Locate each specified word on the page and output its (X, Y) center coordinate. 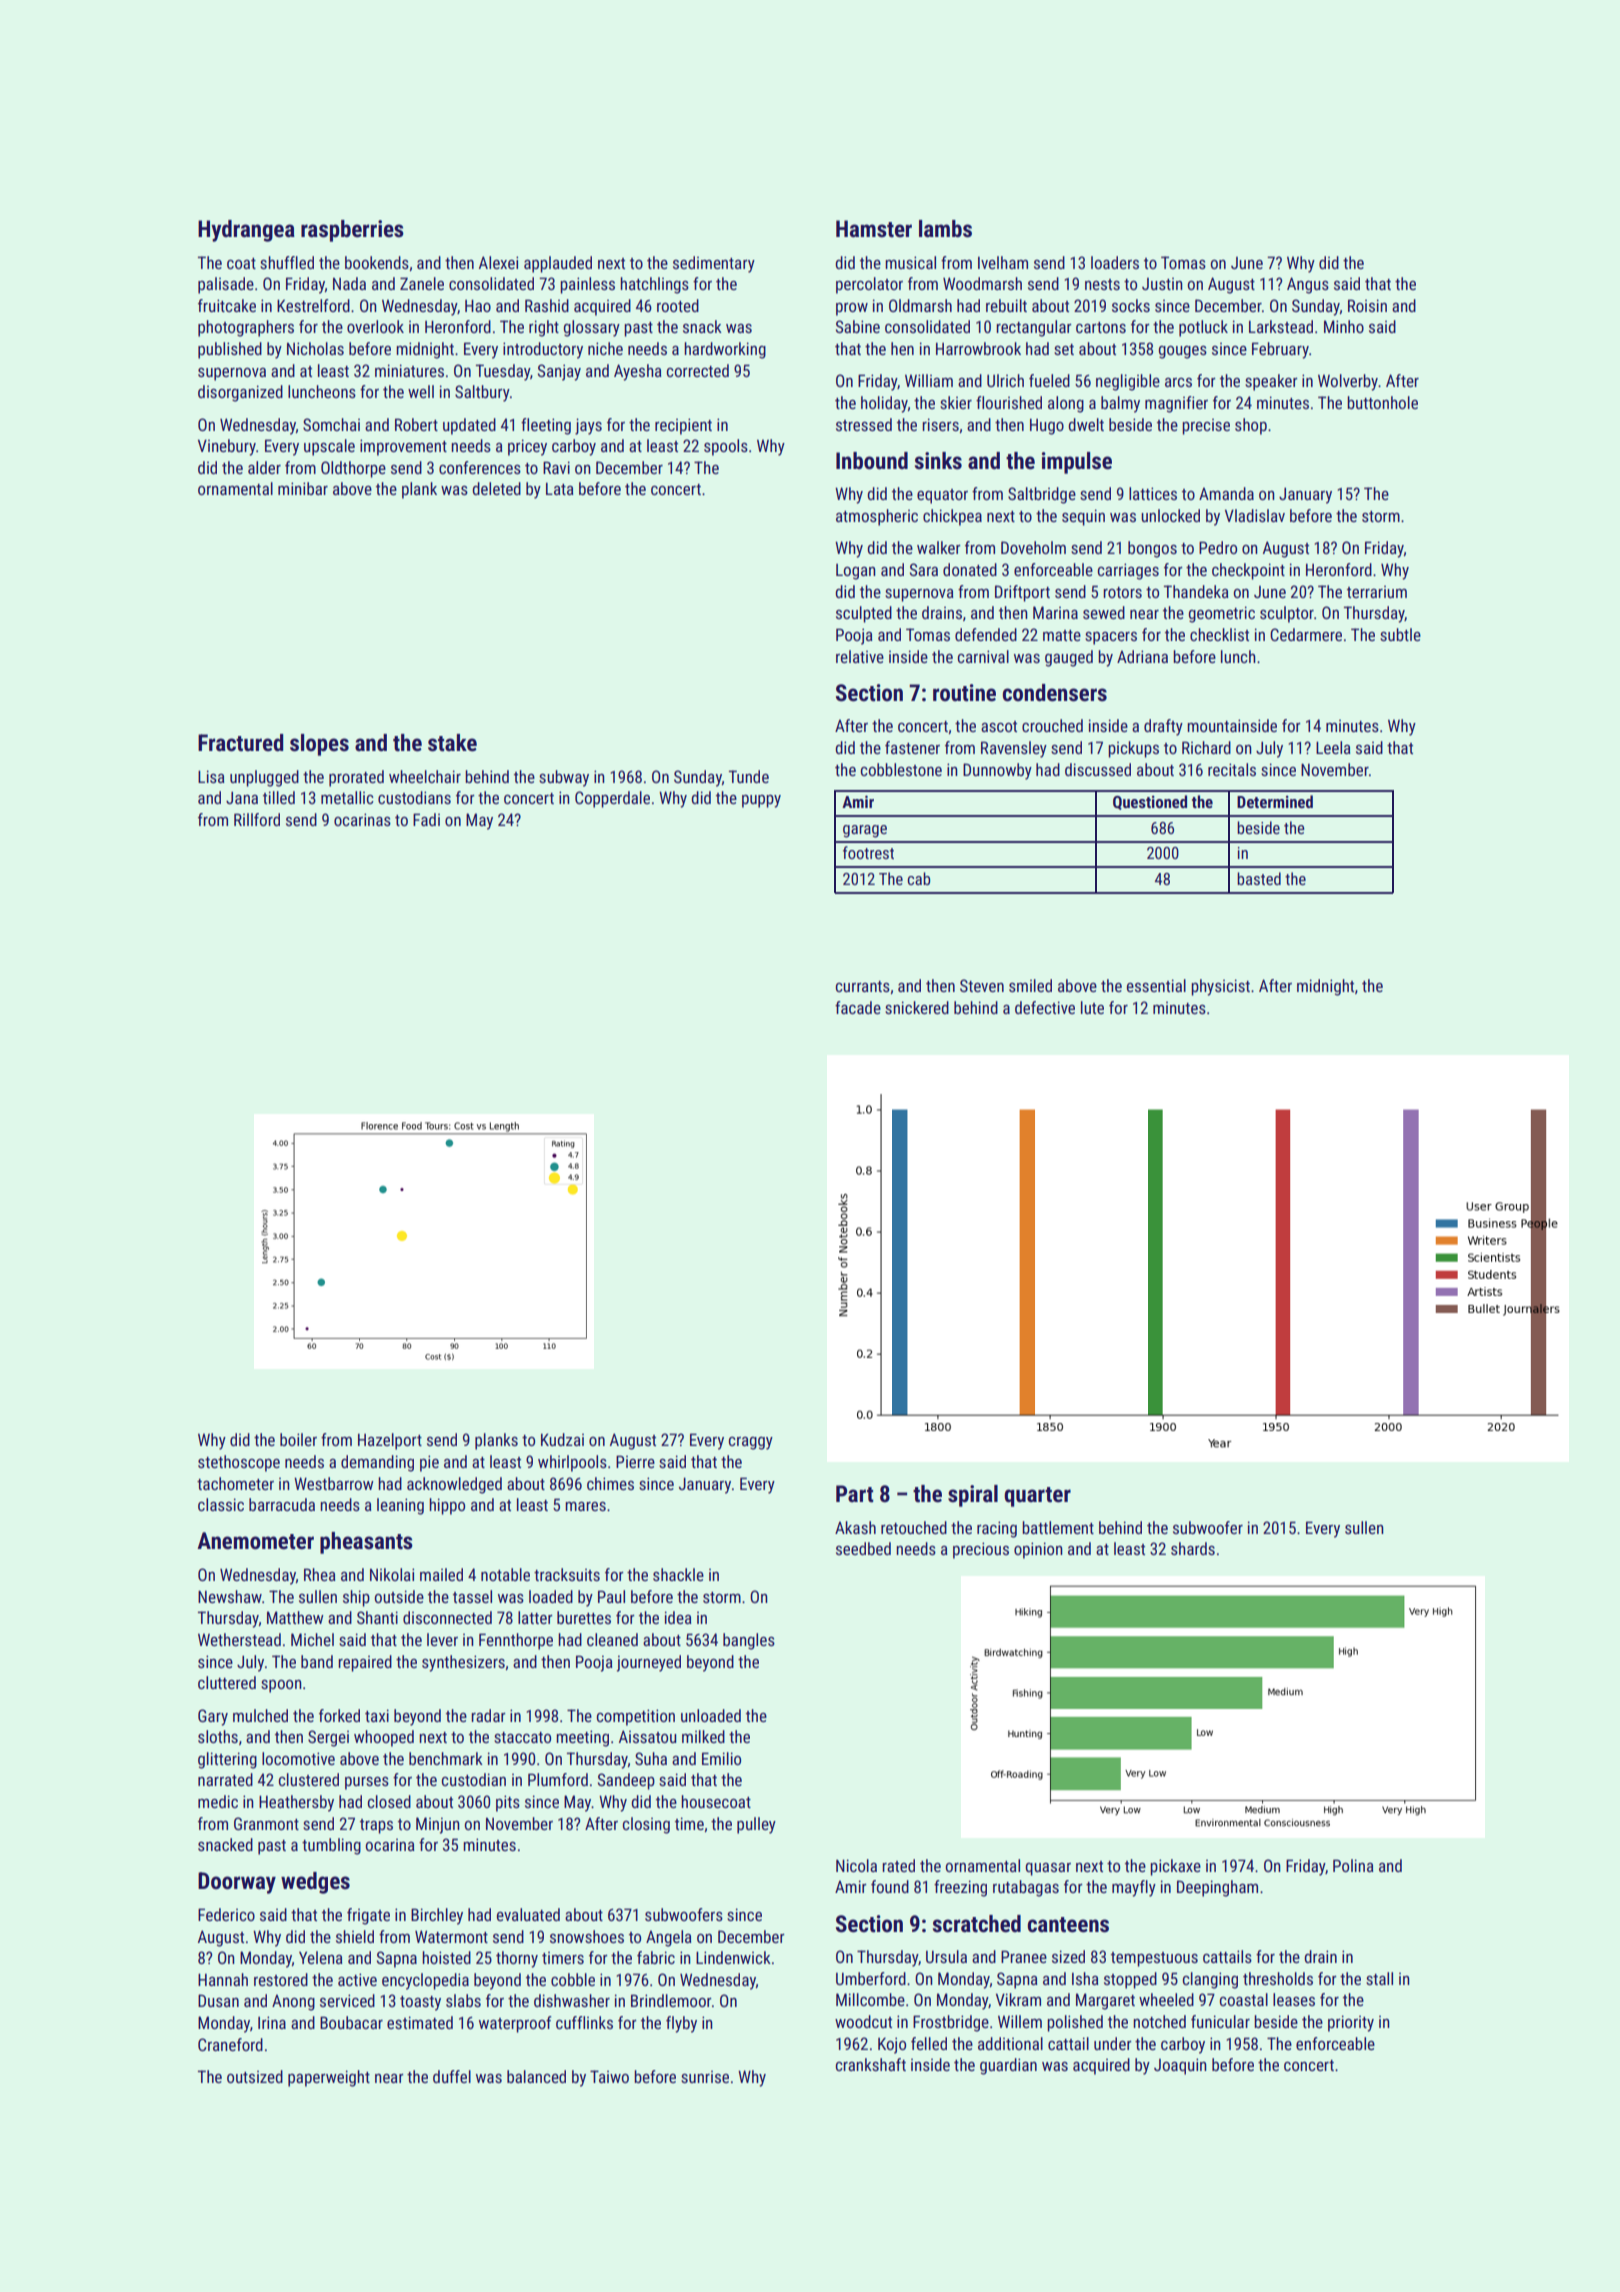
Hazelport (390, 1441)
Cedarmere (1306, 634)
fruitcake (227, 305)
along (1066, 404)
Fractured (240, 743)
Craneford (230, 2044)
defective (1045, 1007)
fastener (912, 747)
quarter (1037, 1497)
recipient (683, 426)
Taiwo (609, 2076)
